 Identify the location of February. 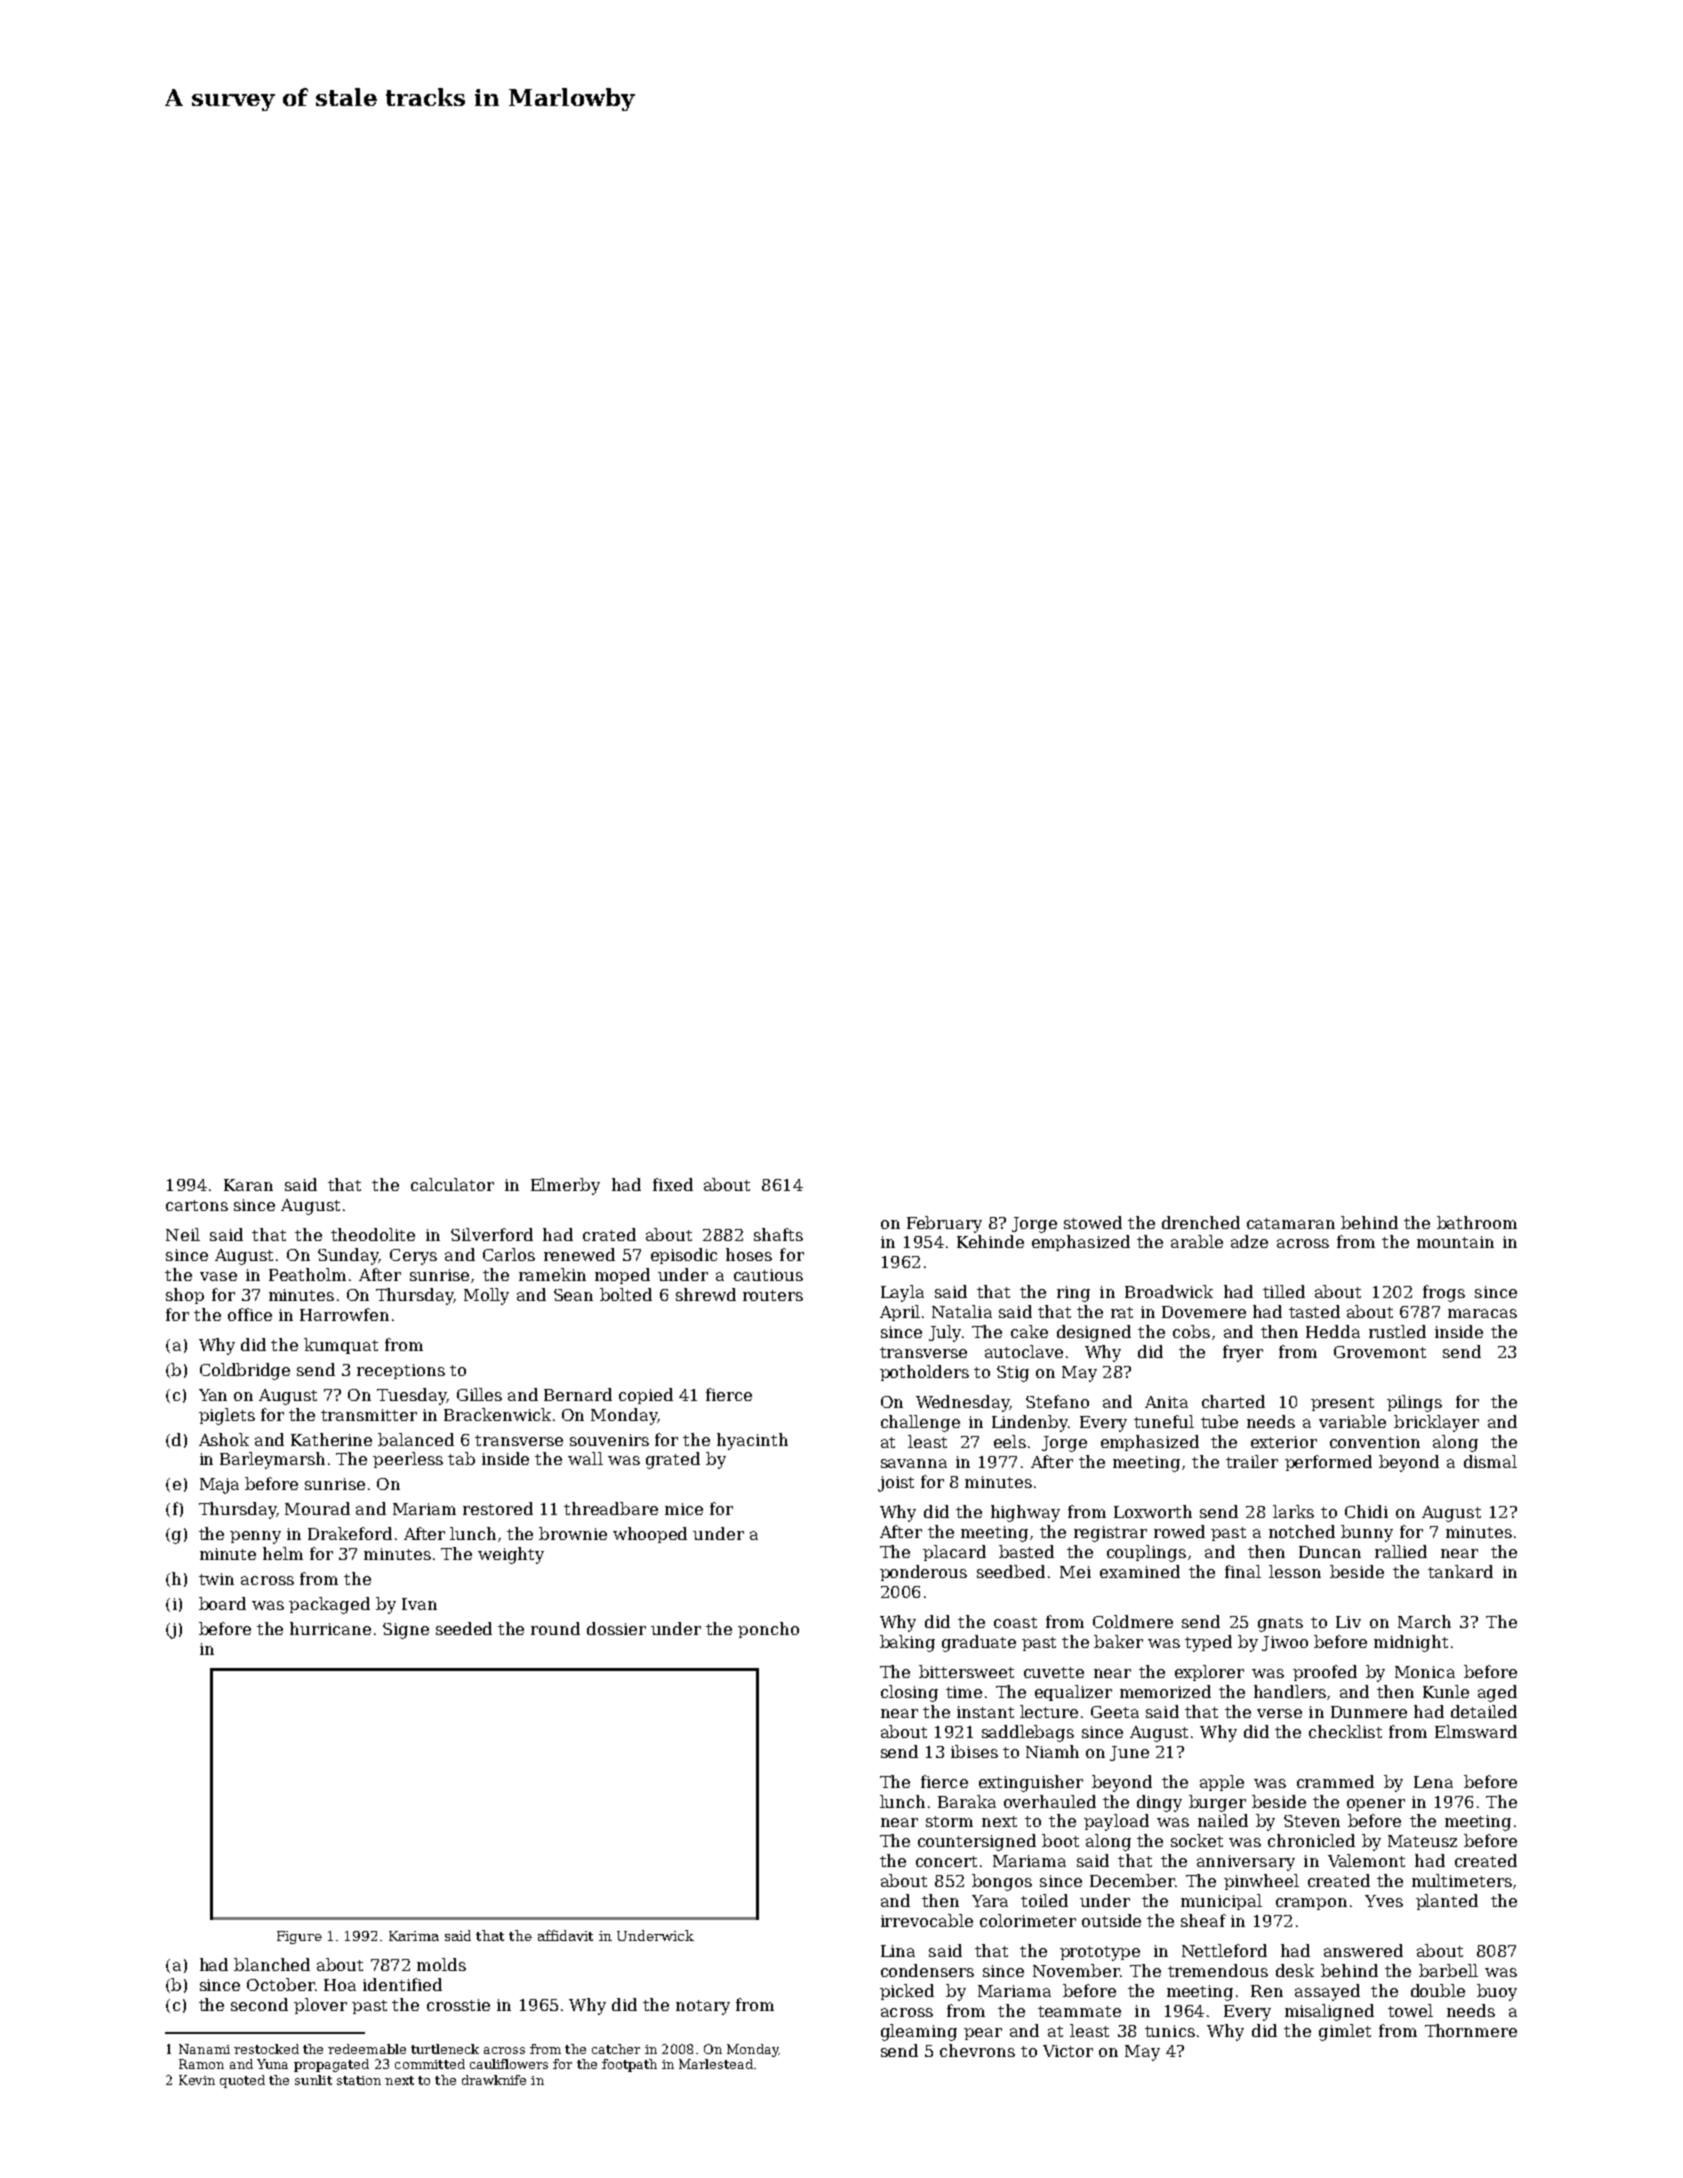
(944, 1224).
